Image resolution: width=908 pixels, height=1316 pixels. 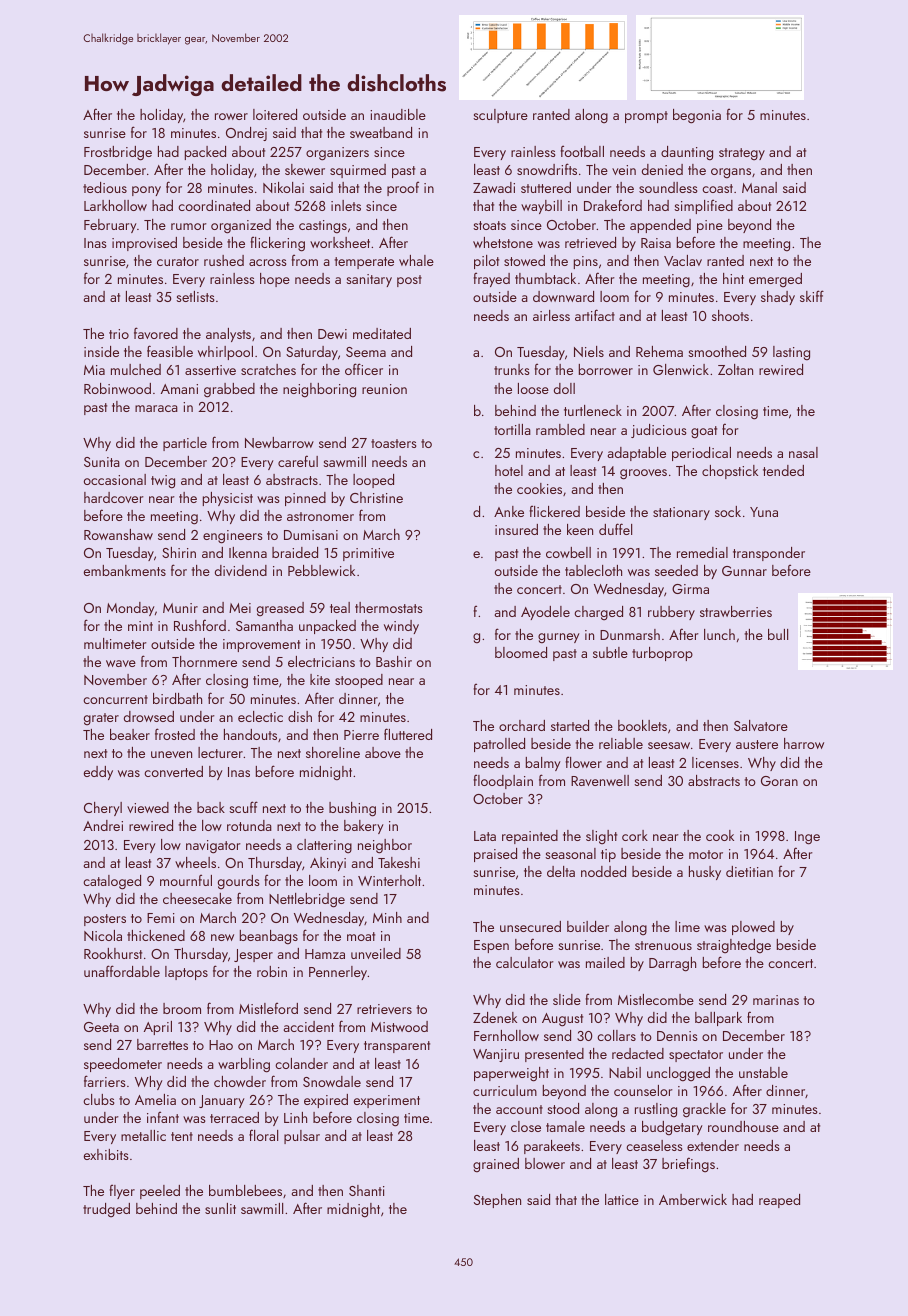 I want to click on strawberries, so click(x=736, y=611).
